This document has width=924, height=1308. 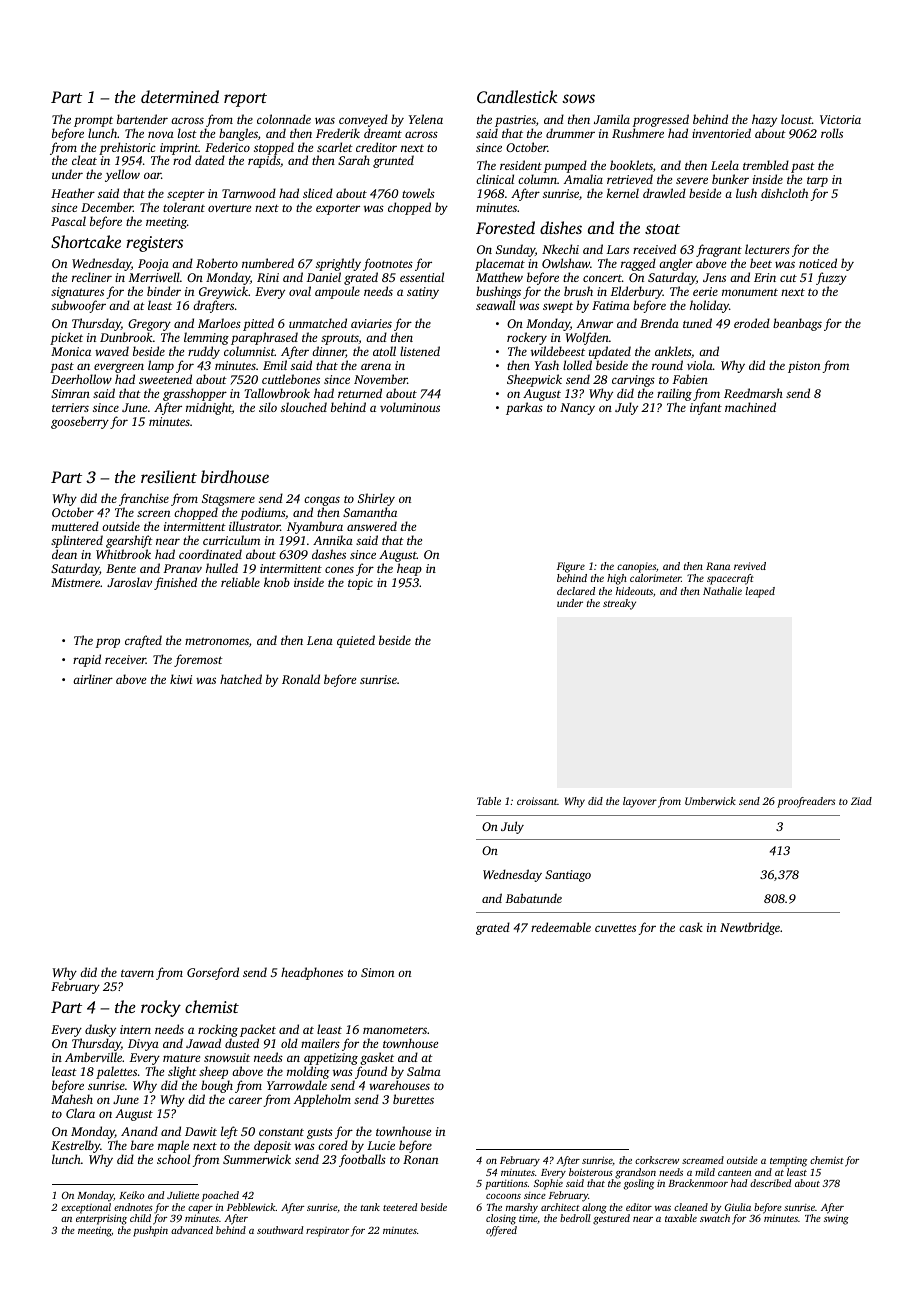 I want to click on tavern, so click(x=137, y=973).
